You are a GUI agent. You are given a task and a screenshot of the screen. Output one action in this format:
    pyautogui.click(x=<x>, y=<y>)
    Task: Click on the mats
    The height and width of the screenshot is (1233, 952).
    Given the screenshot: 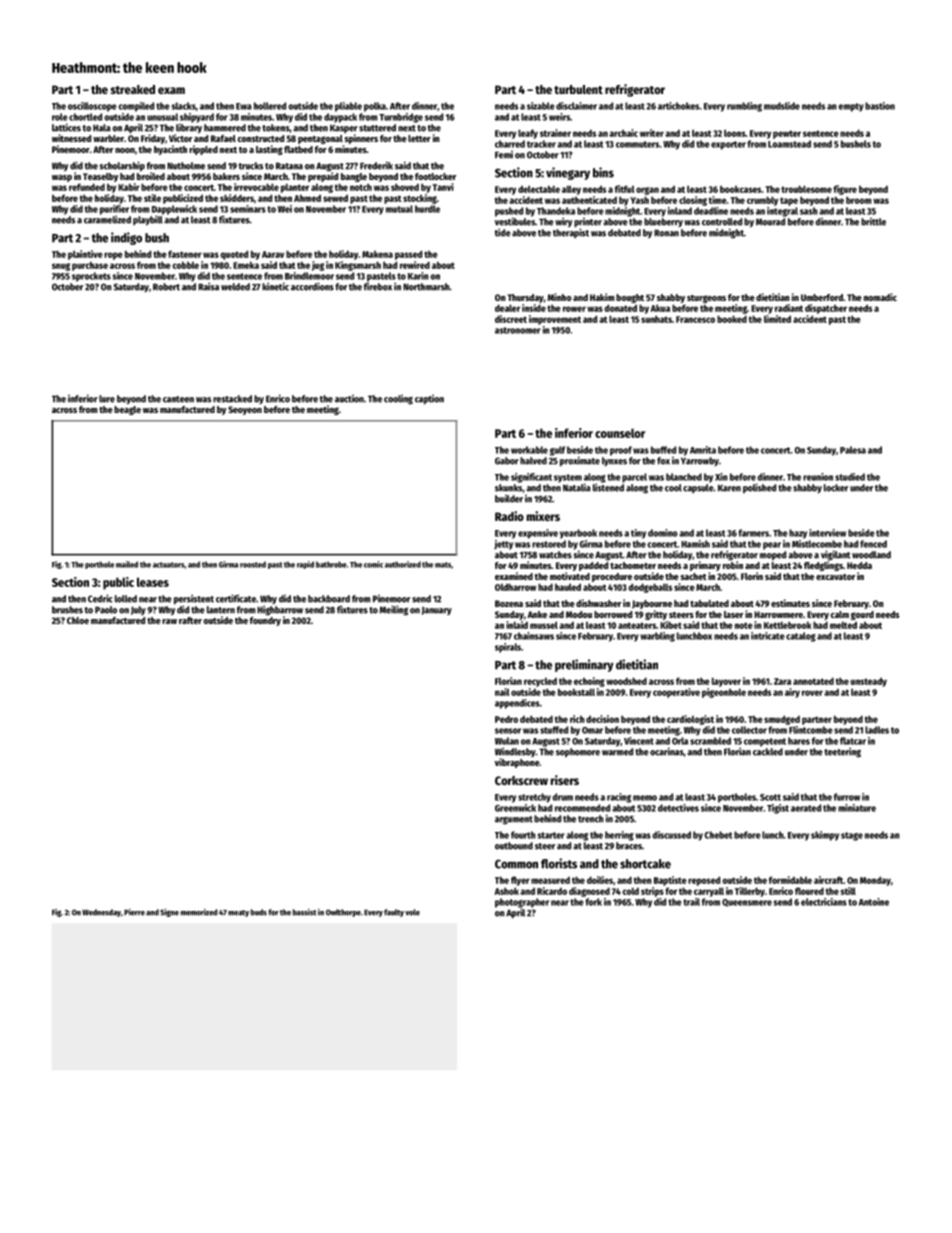 What is the action you would take?
    pyautogui.click(x=443, y=565)
